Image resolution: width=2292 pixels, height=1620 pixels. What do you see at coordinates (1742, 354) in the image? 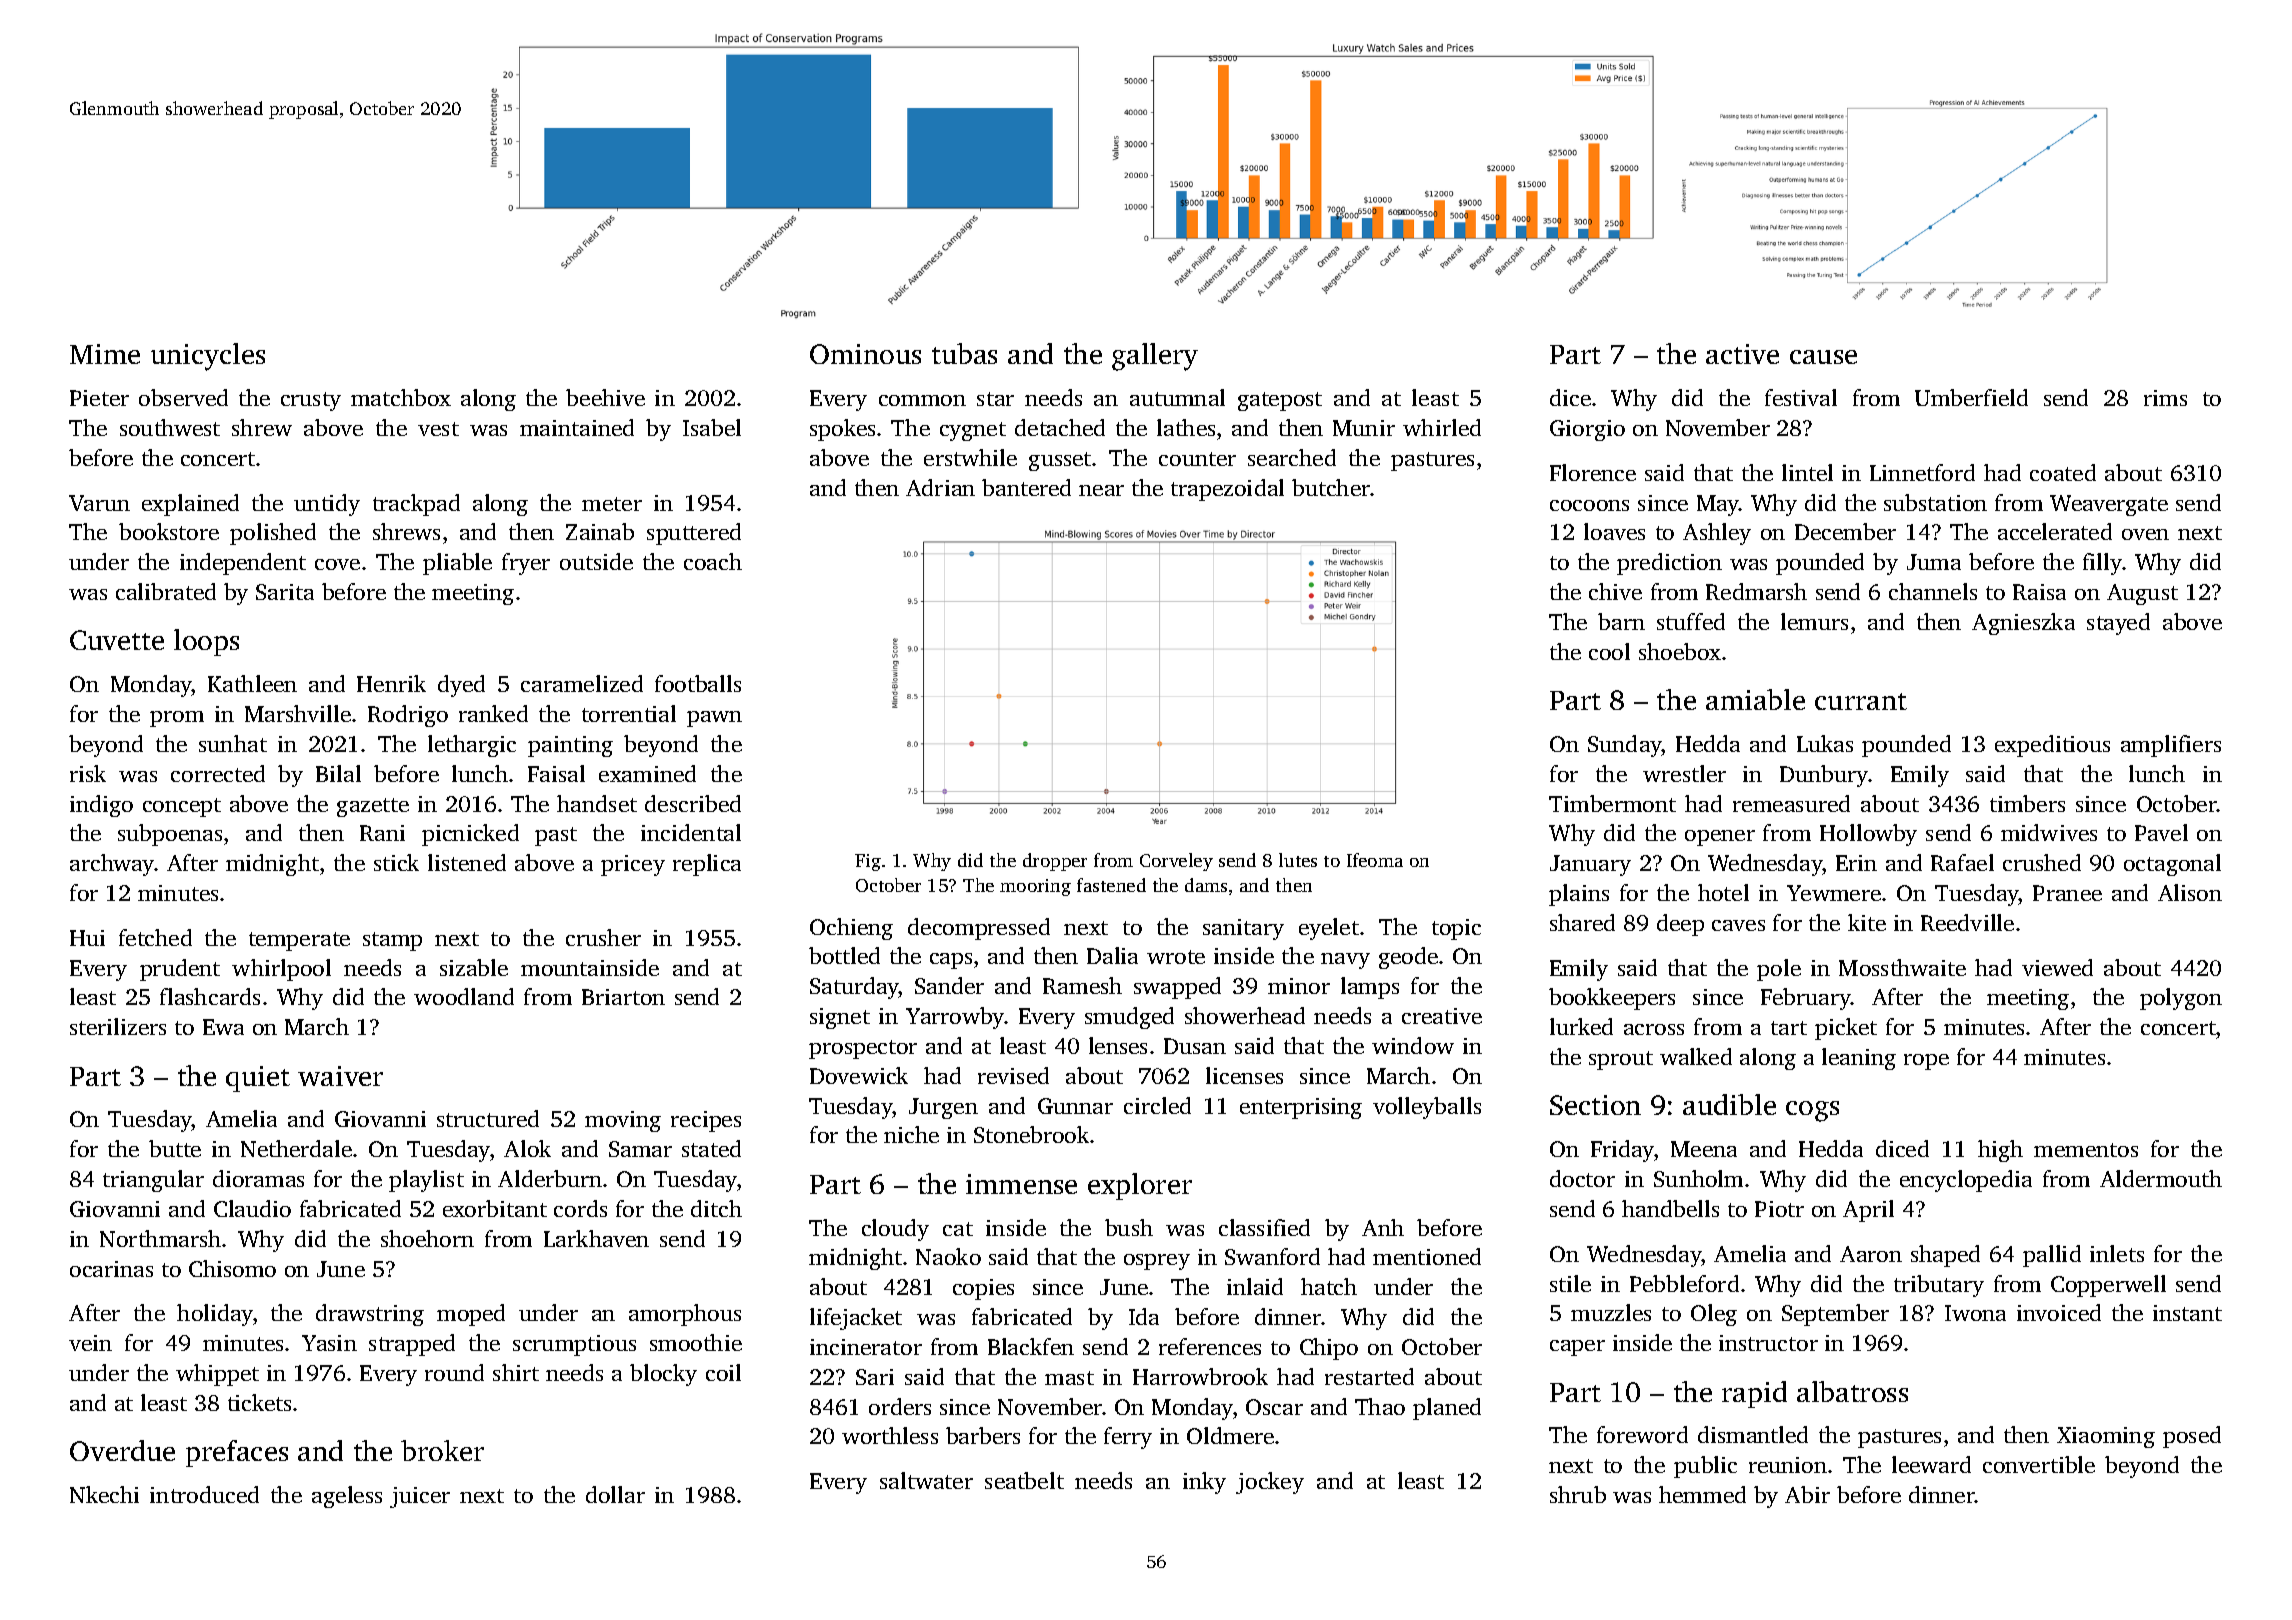
I see `active` at bounding box center [1742, 354].
